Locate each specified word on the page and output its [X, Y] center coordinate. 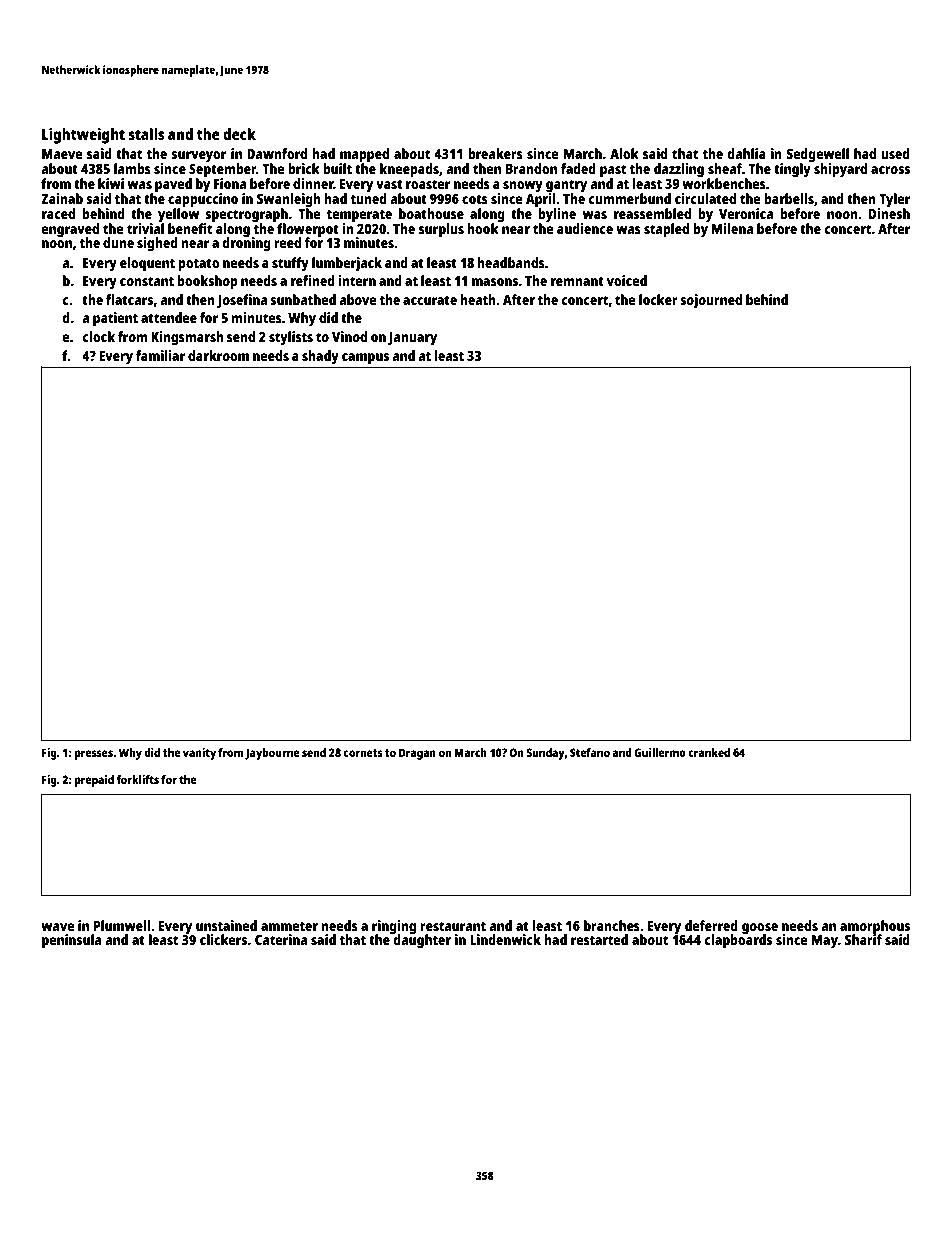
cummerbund [629, 198]
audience [585, 228]
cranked [709, 752]
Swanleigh [289, 200]
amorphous [875, 927]
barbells [789, 198]
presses [94, 755]
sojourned [711, 301]
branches [612, 925]
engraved [70, 230]
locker [658, 299]
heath [478, 299]
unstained [226, 925]
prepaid [94, 781]
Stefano [590, 752]
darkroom [218, 355]
